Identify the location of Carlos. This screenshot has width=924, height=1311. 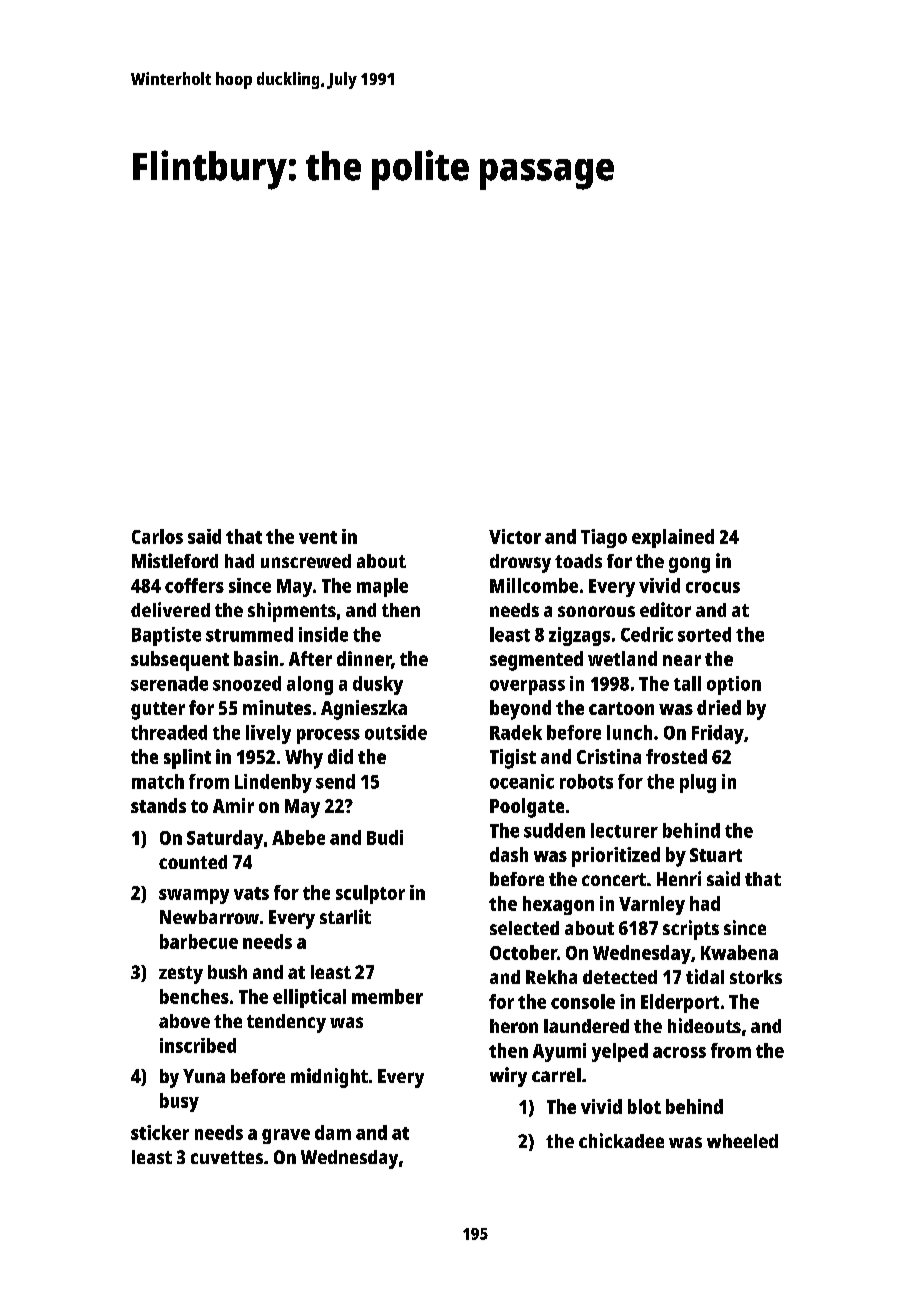
(157, 536).
